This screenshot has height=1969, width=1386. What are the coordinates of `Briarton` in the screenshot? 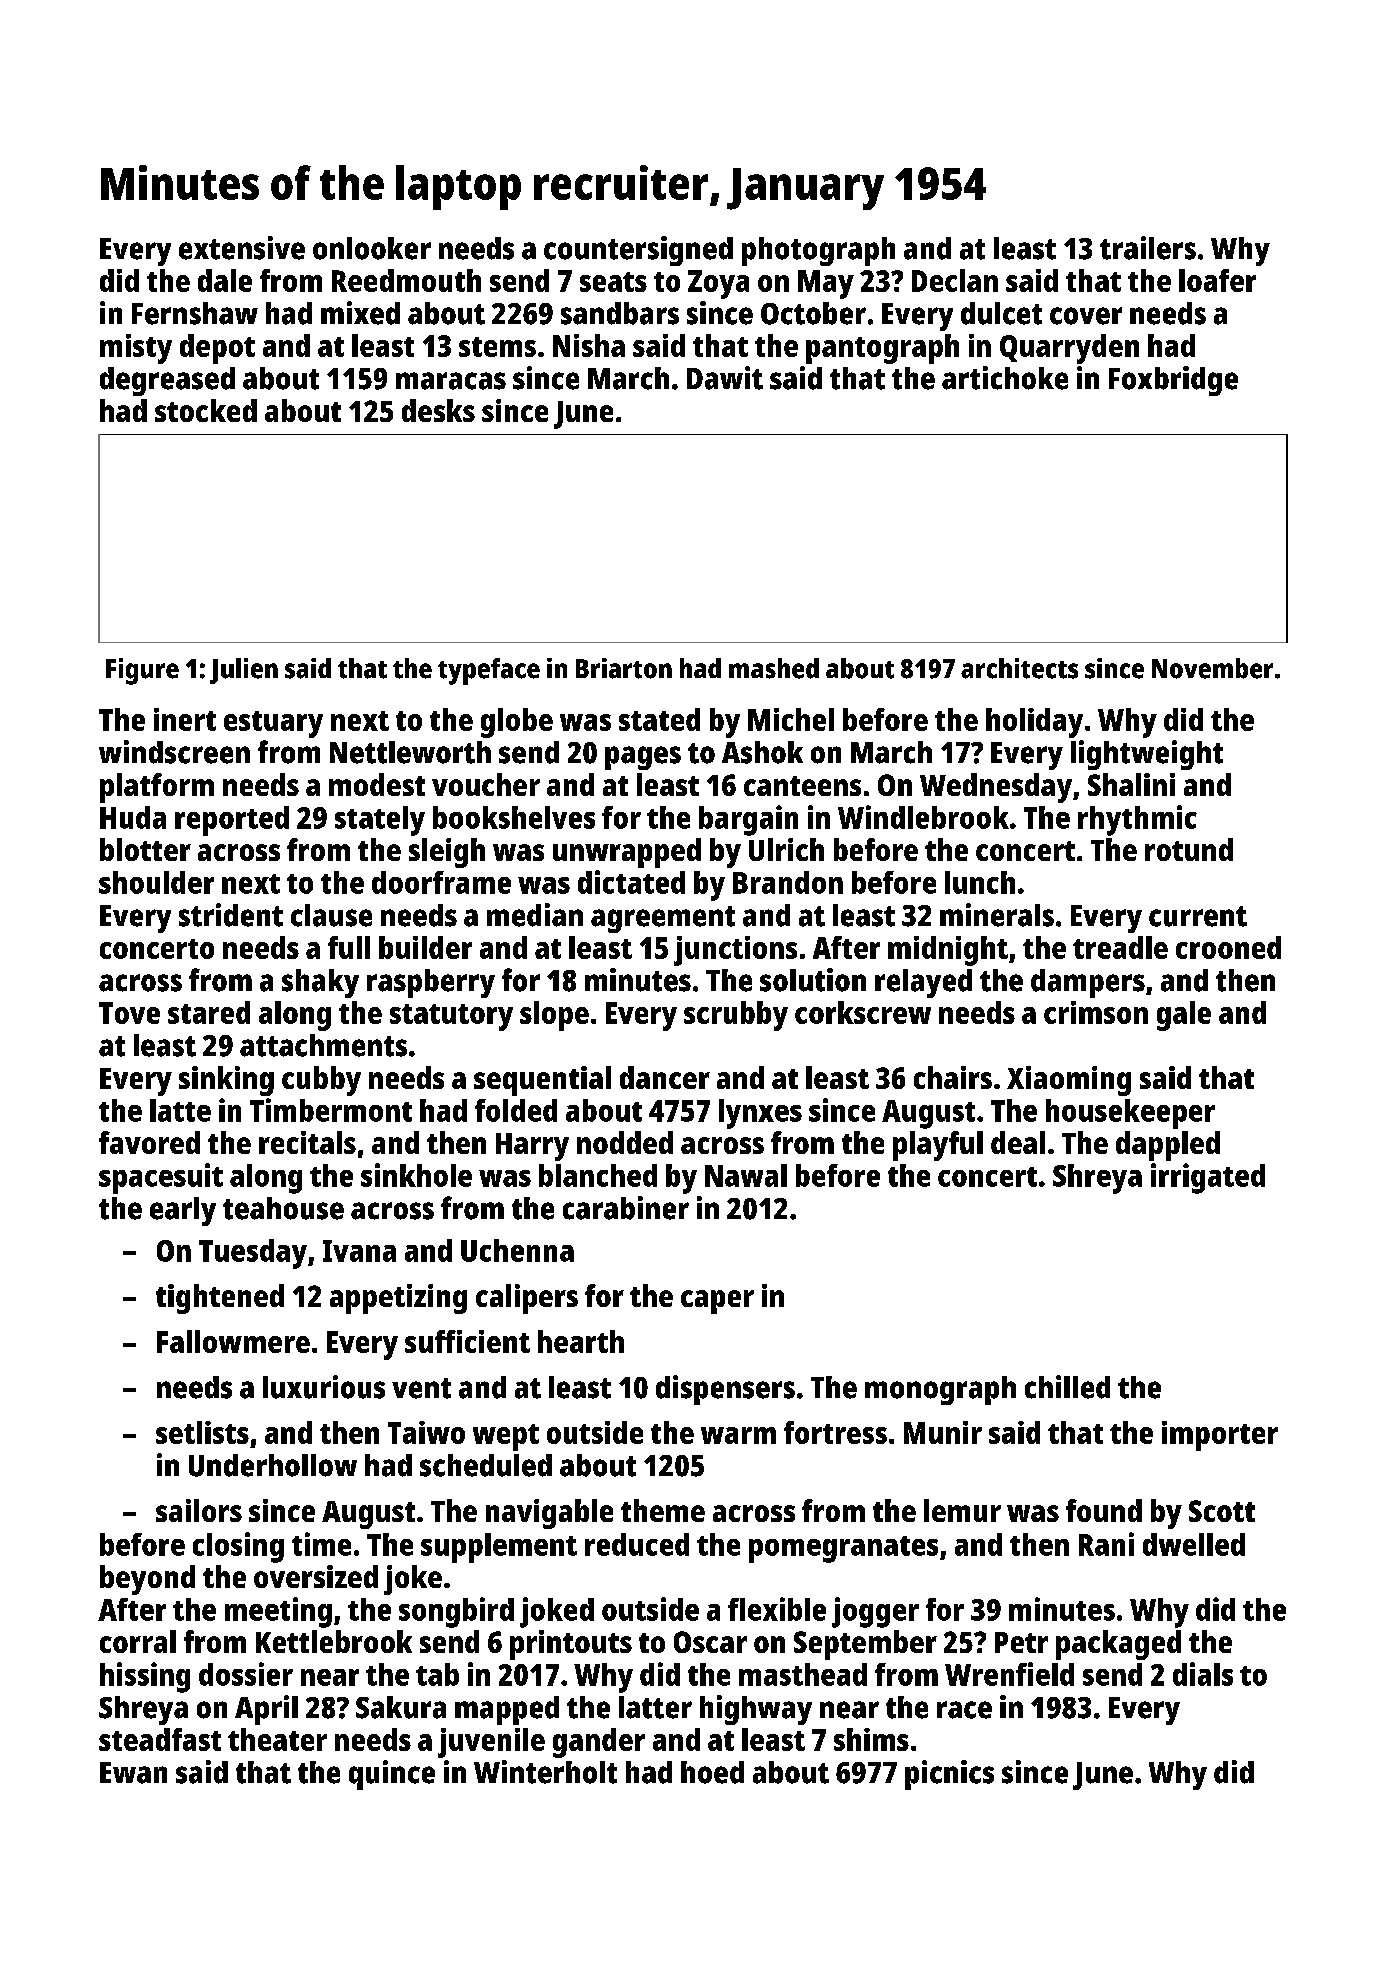 It's located at (624, 668).
